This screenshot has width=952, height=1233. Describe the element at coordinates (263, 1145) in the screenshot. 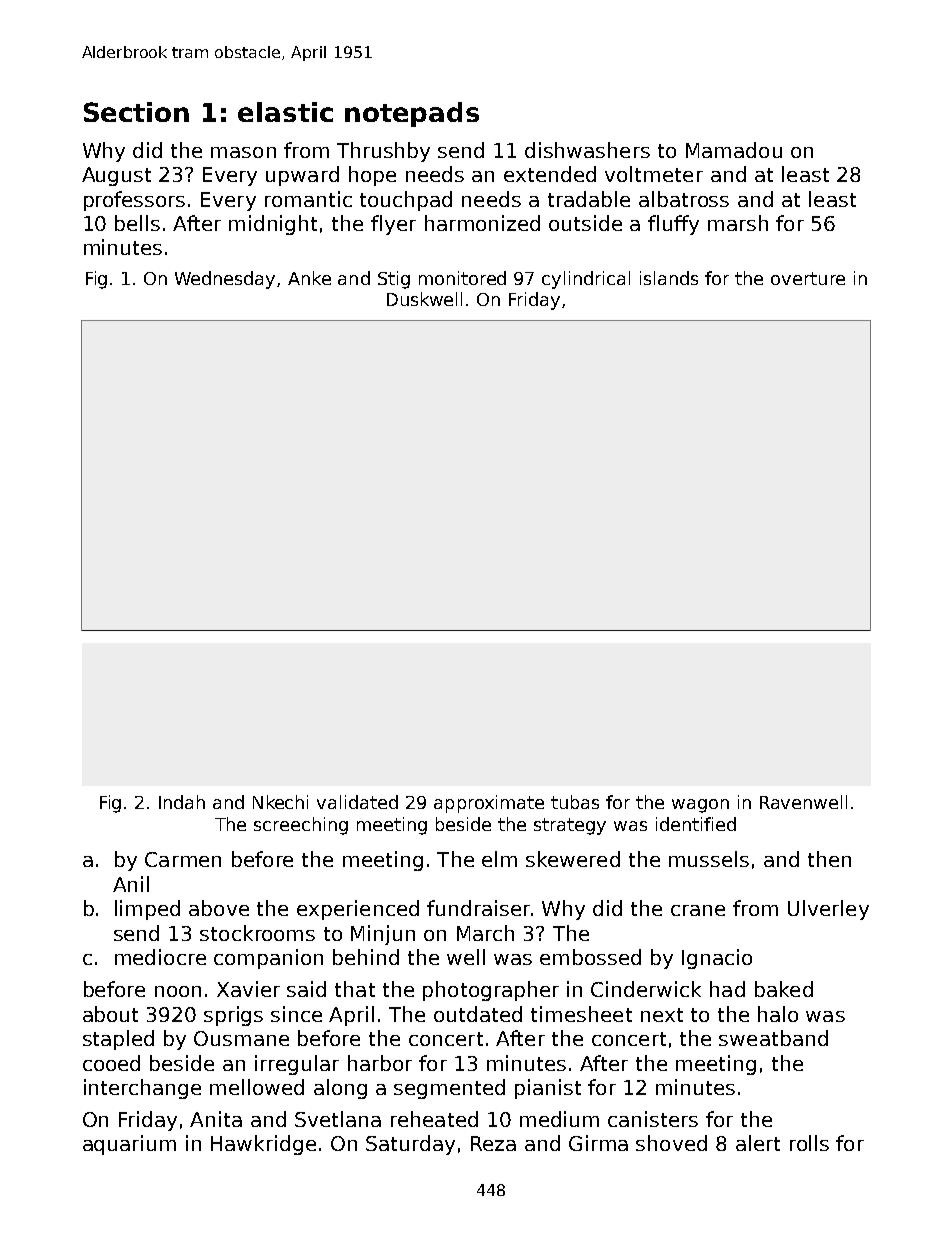

I see `Hawkridge` at that location.
